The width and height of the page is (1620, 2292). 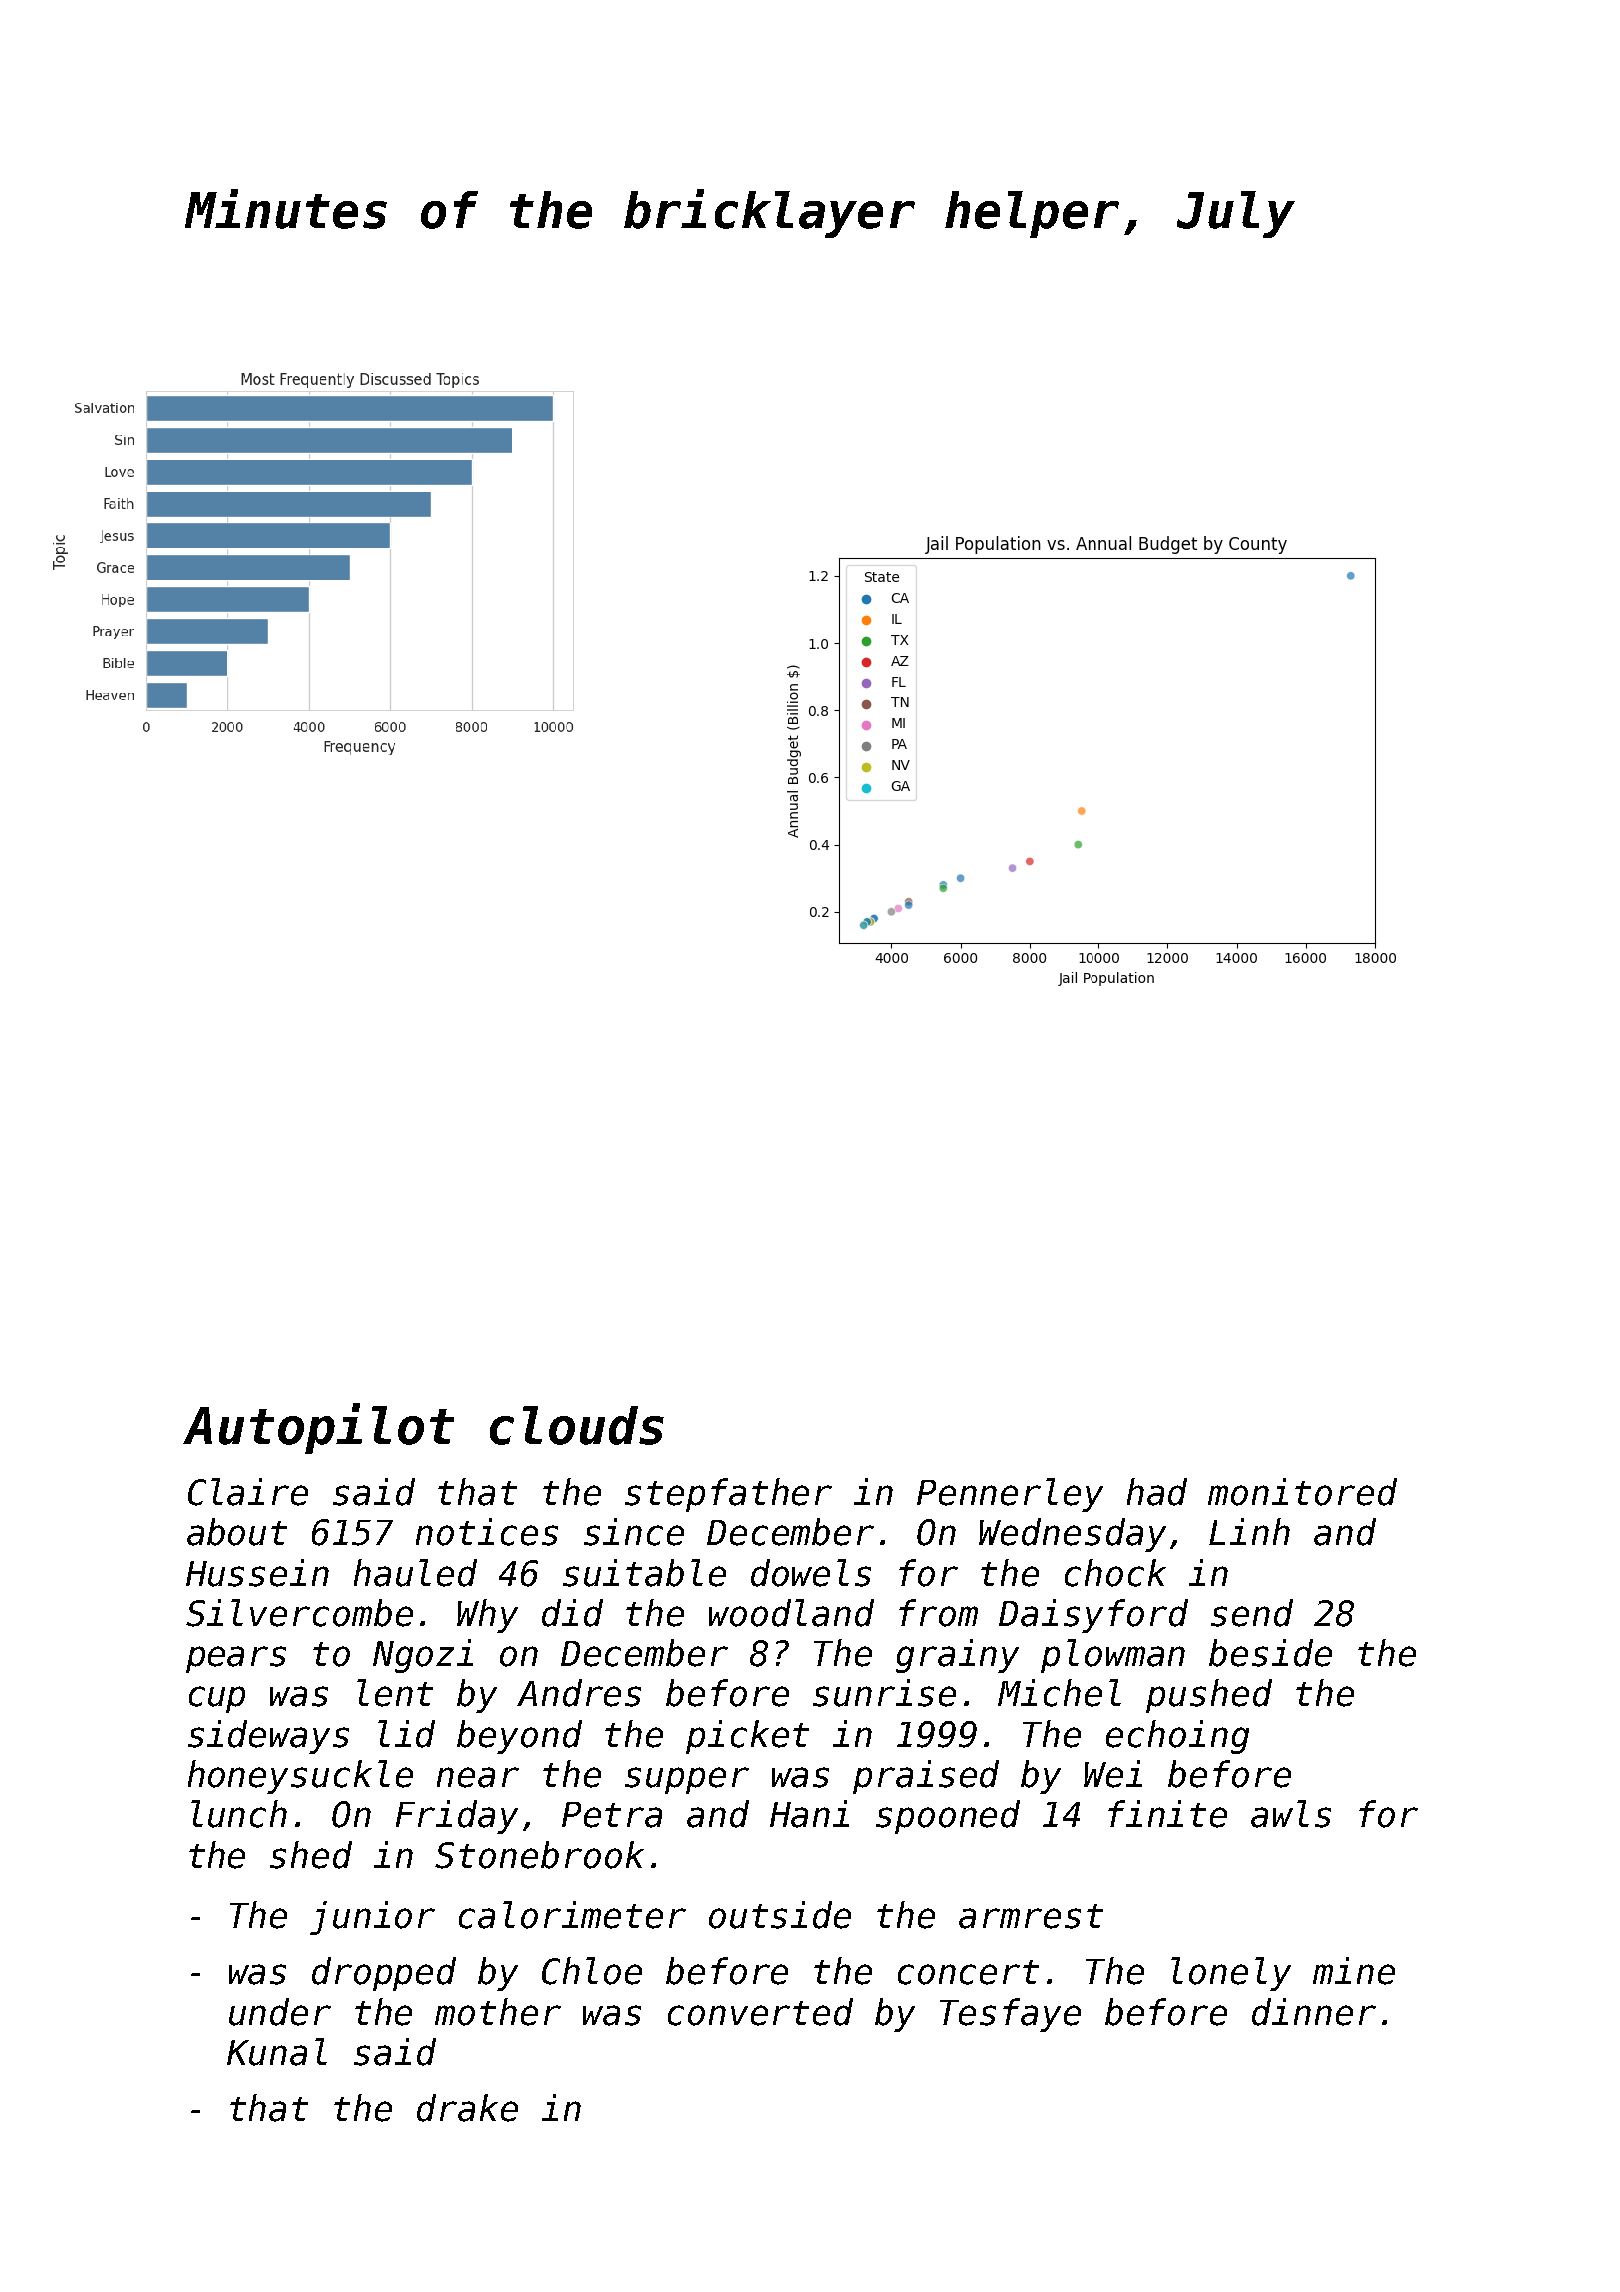 What do you see at coordinates (467, 2108) in the page?
I see `drake` at bounding box center [467, 2108].
